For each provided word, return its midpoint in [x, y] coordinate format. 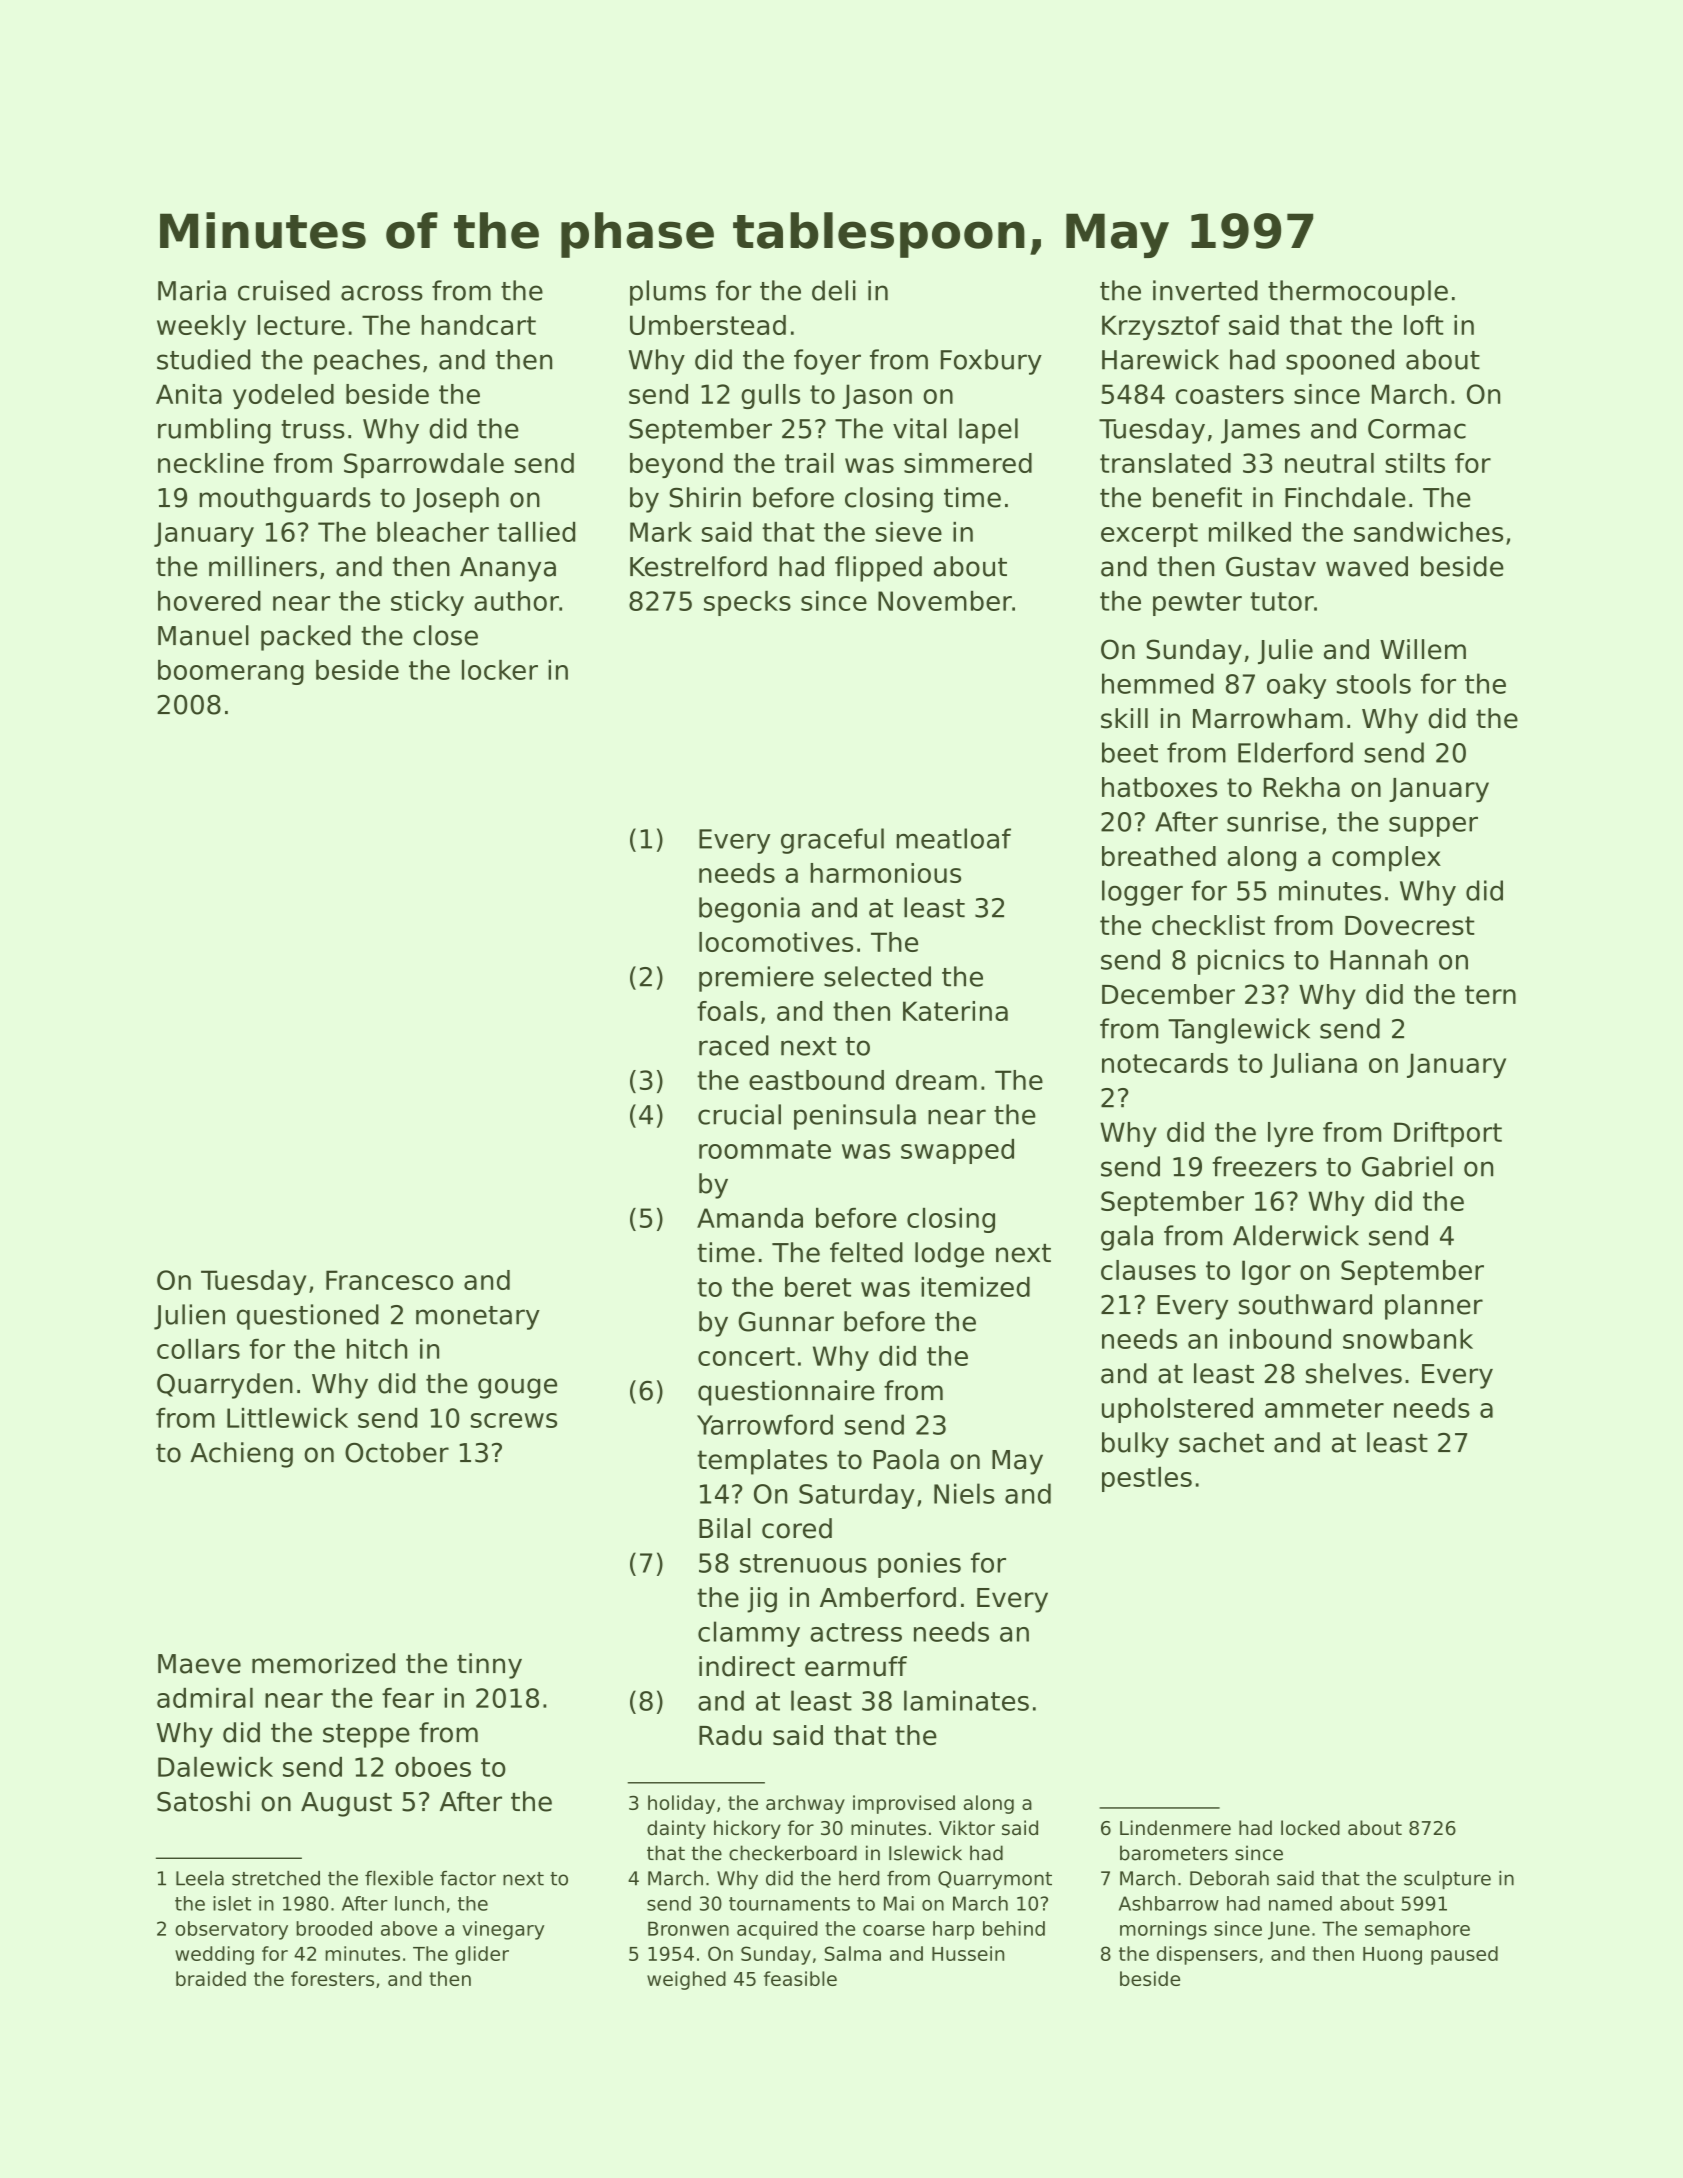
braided [211, 1978]
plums [668, 293]
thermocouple [1358, 293]
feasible [800, 1978]
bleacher [433, 532]
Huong [1392, 1956]
